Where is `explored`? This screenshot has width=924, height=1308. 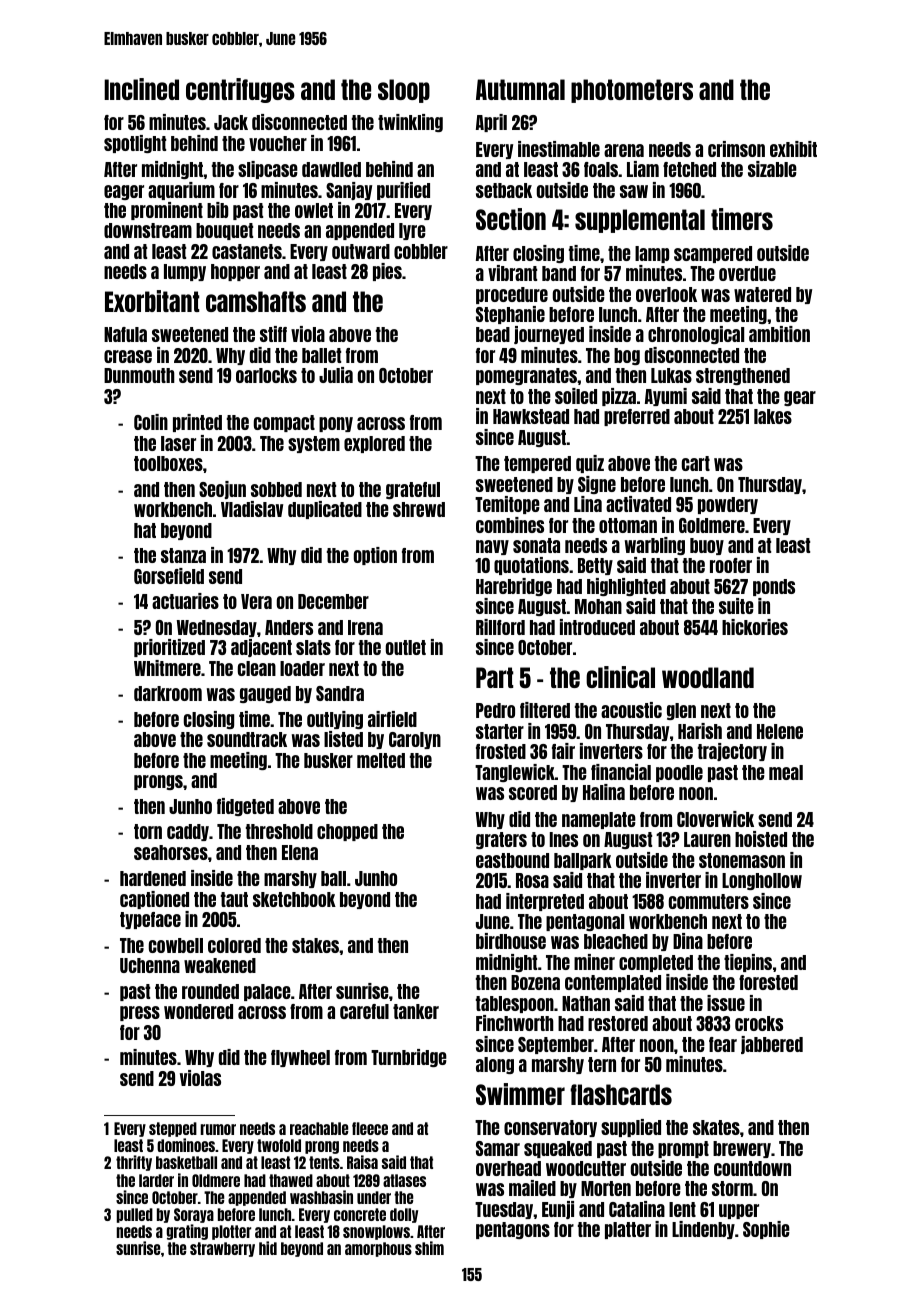
explored is located at coordinates (374, 444).
